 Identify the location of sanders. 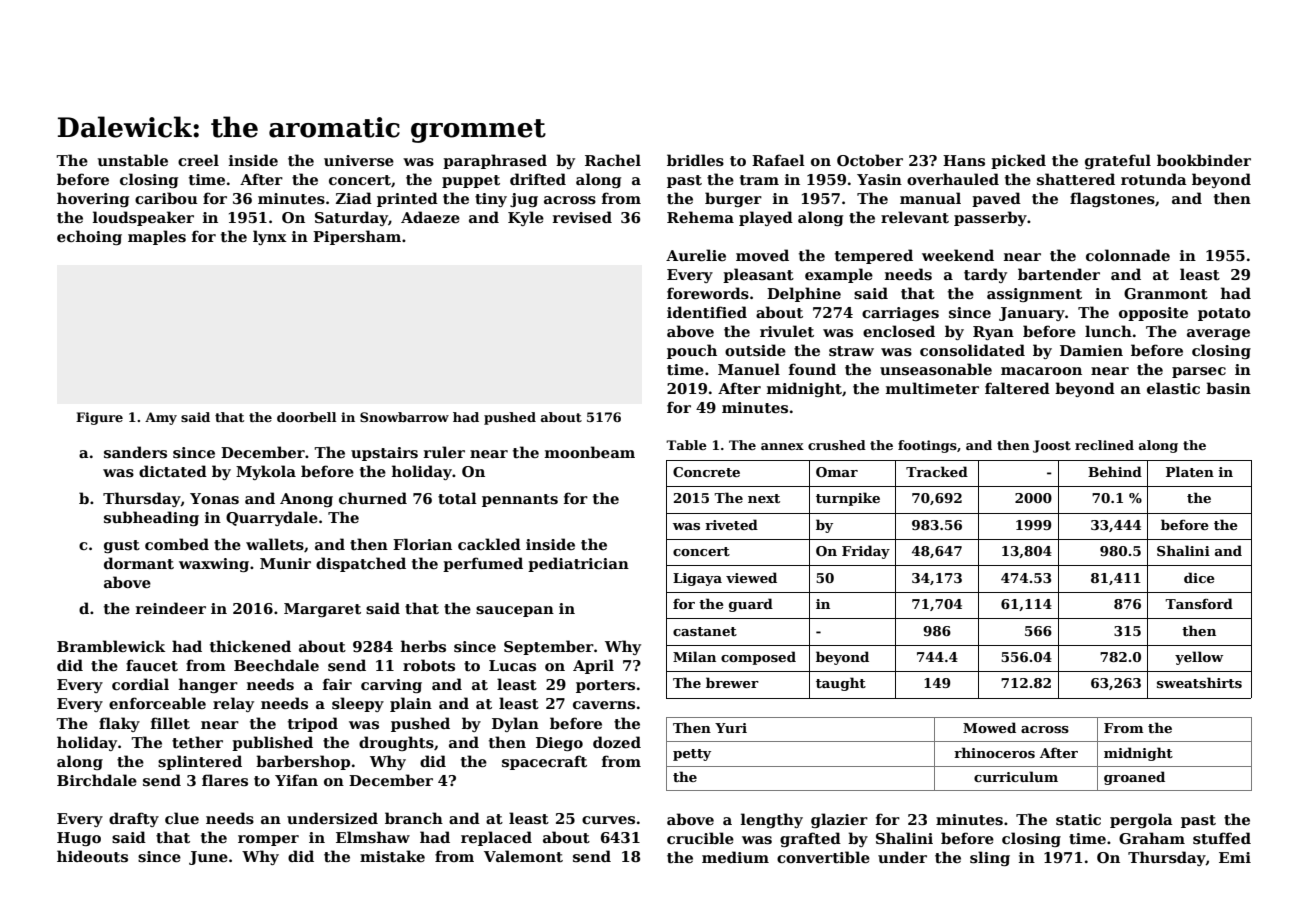
(135, 452).
